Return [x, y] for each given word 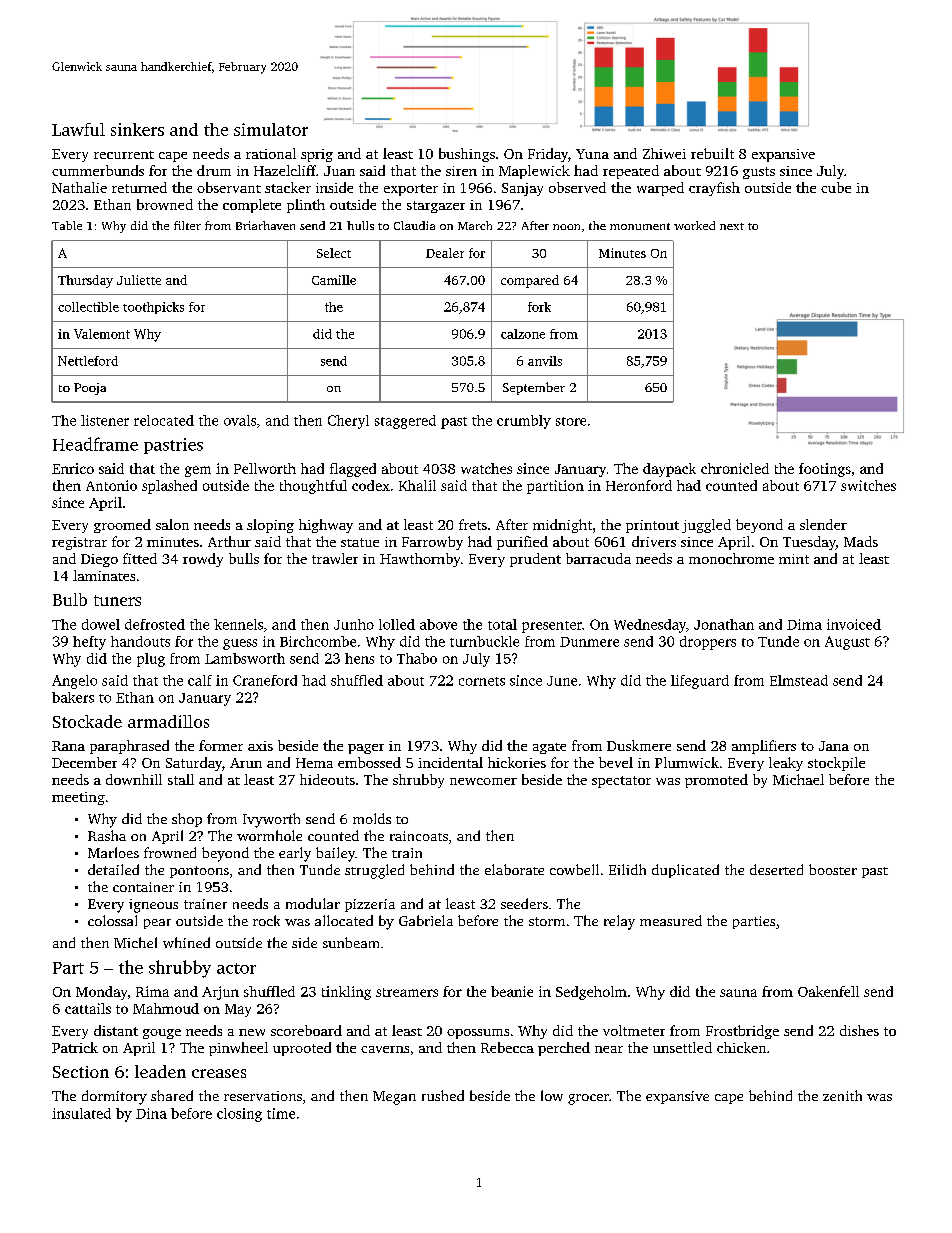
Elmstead [799, 680]
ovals [240, 420]
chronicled [735, 468]
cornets [482, 681]
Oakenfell [828, 991]
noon [566, 227]
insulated [81, 1113]
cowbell [574, 869]
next [732, 226]
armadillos [168, 721]
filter [187, 225]
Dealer [445, 253]
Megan [394, 1098]
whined [186, 942]
